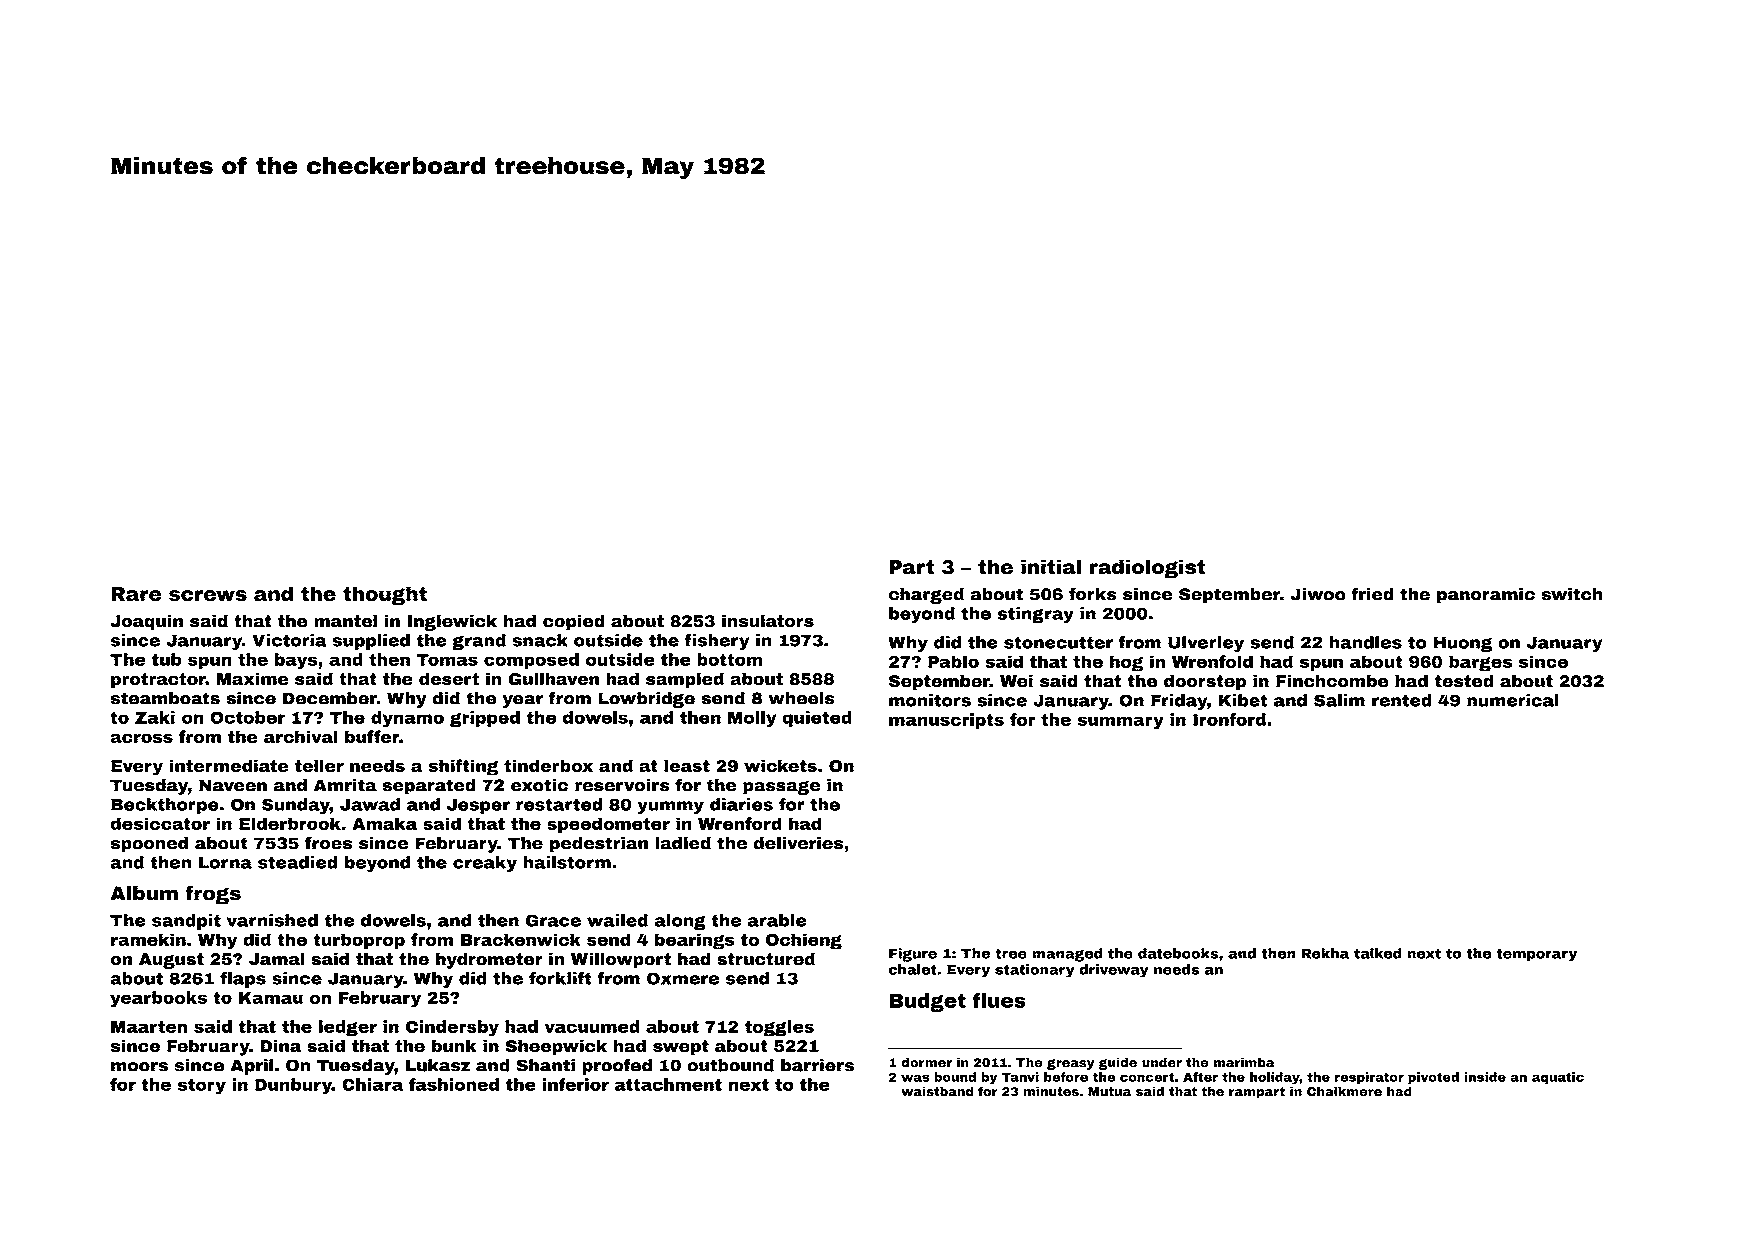 This screenshot has height=1233, width=1744. I want to click on Elderbrook, so click(290, 823).
